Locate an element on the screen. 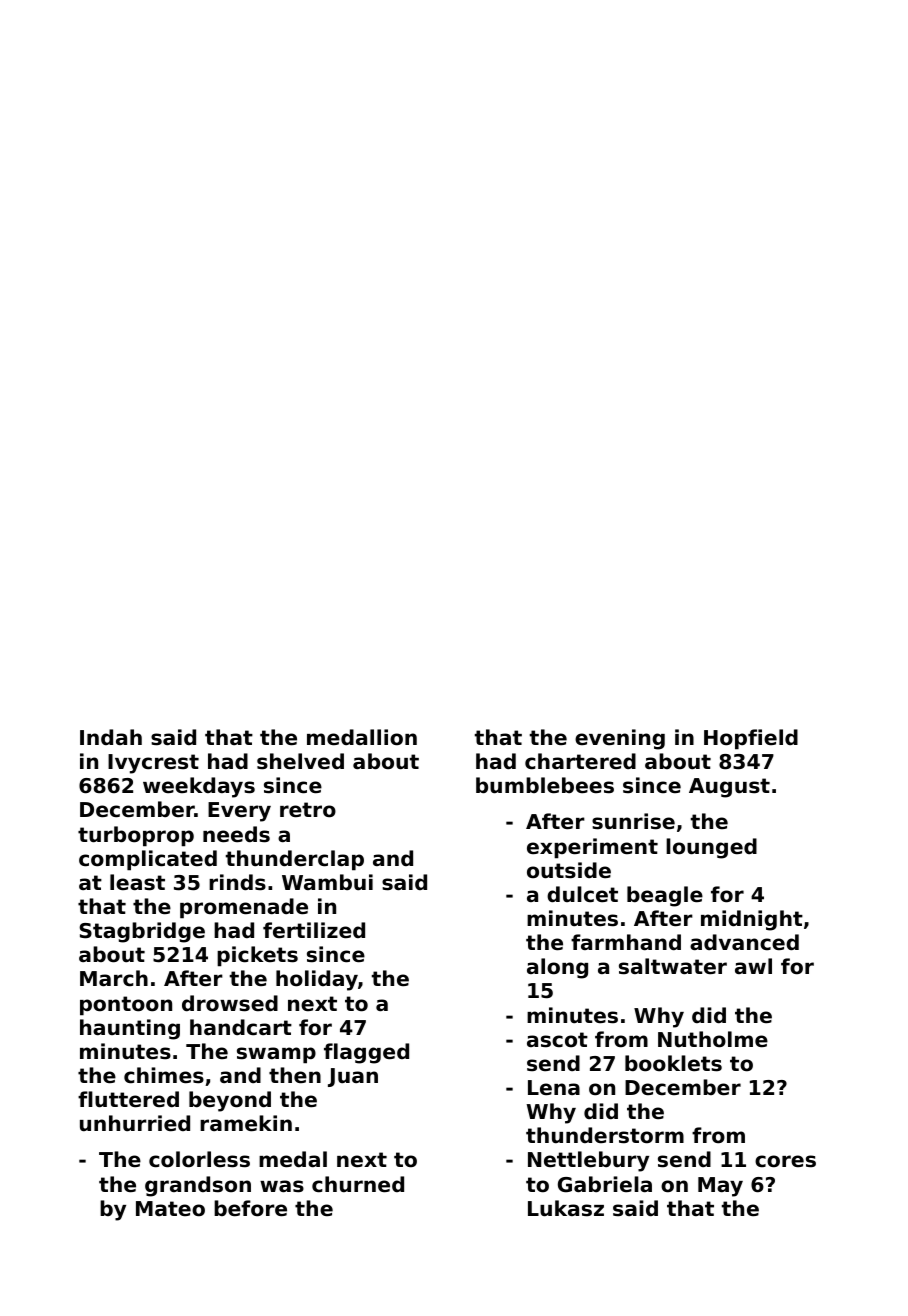 This screenshot has height=1316, width=908. advanced is located at coordinates (744, 942).
